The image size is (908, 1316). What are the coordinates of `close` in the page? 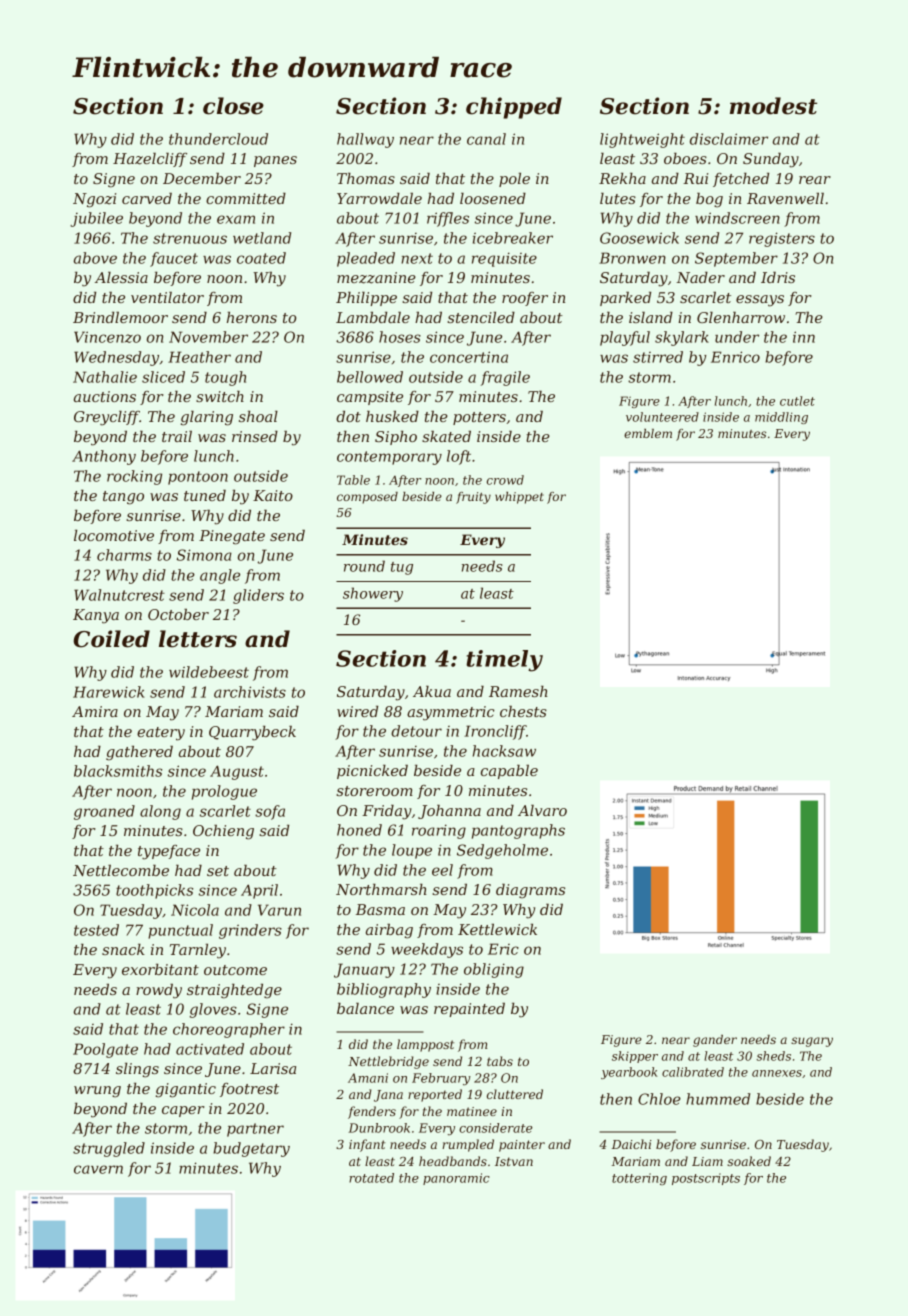 It's located at (233, 106).
